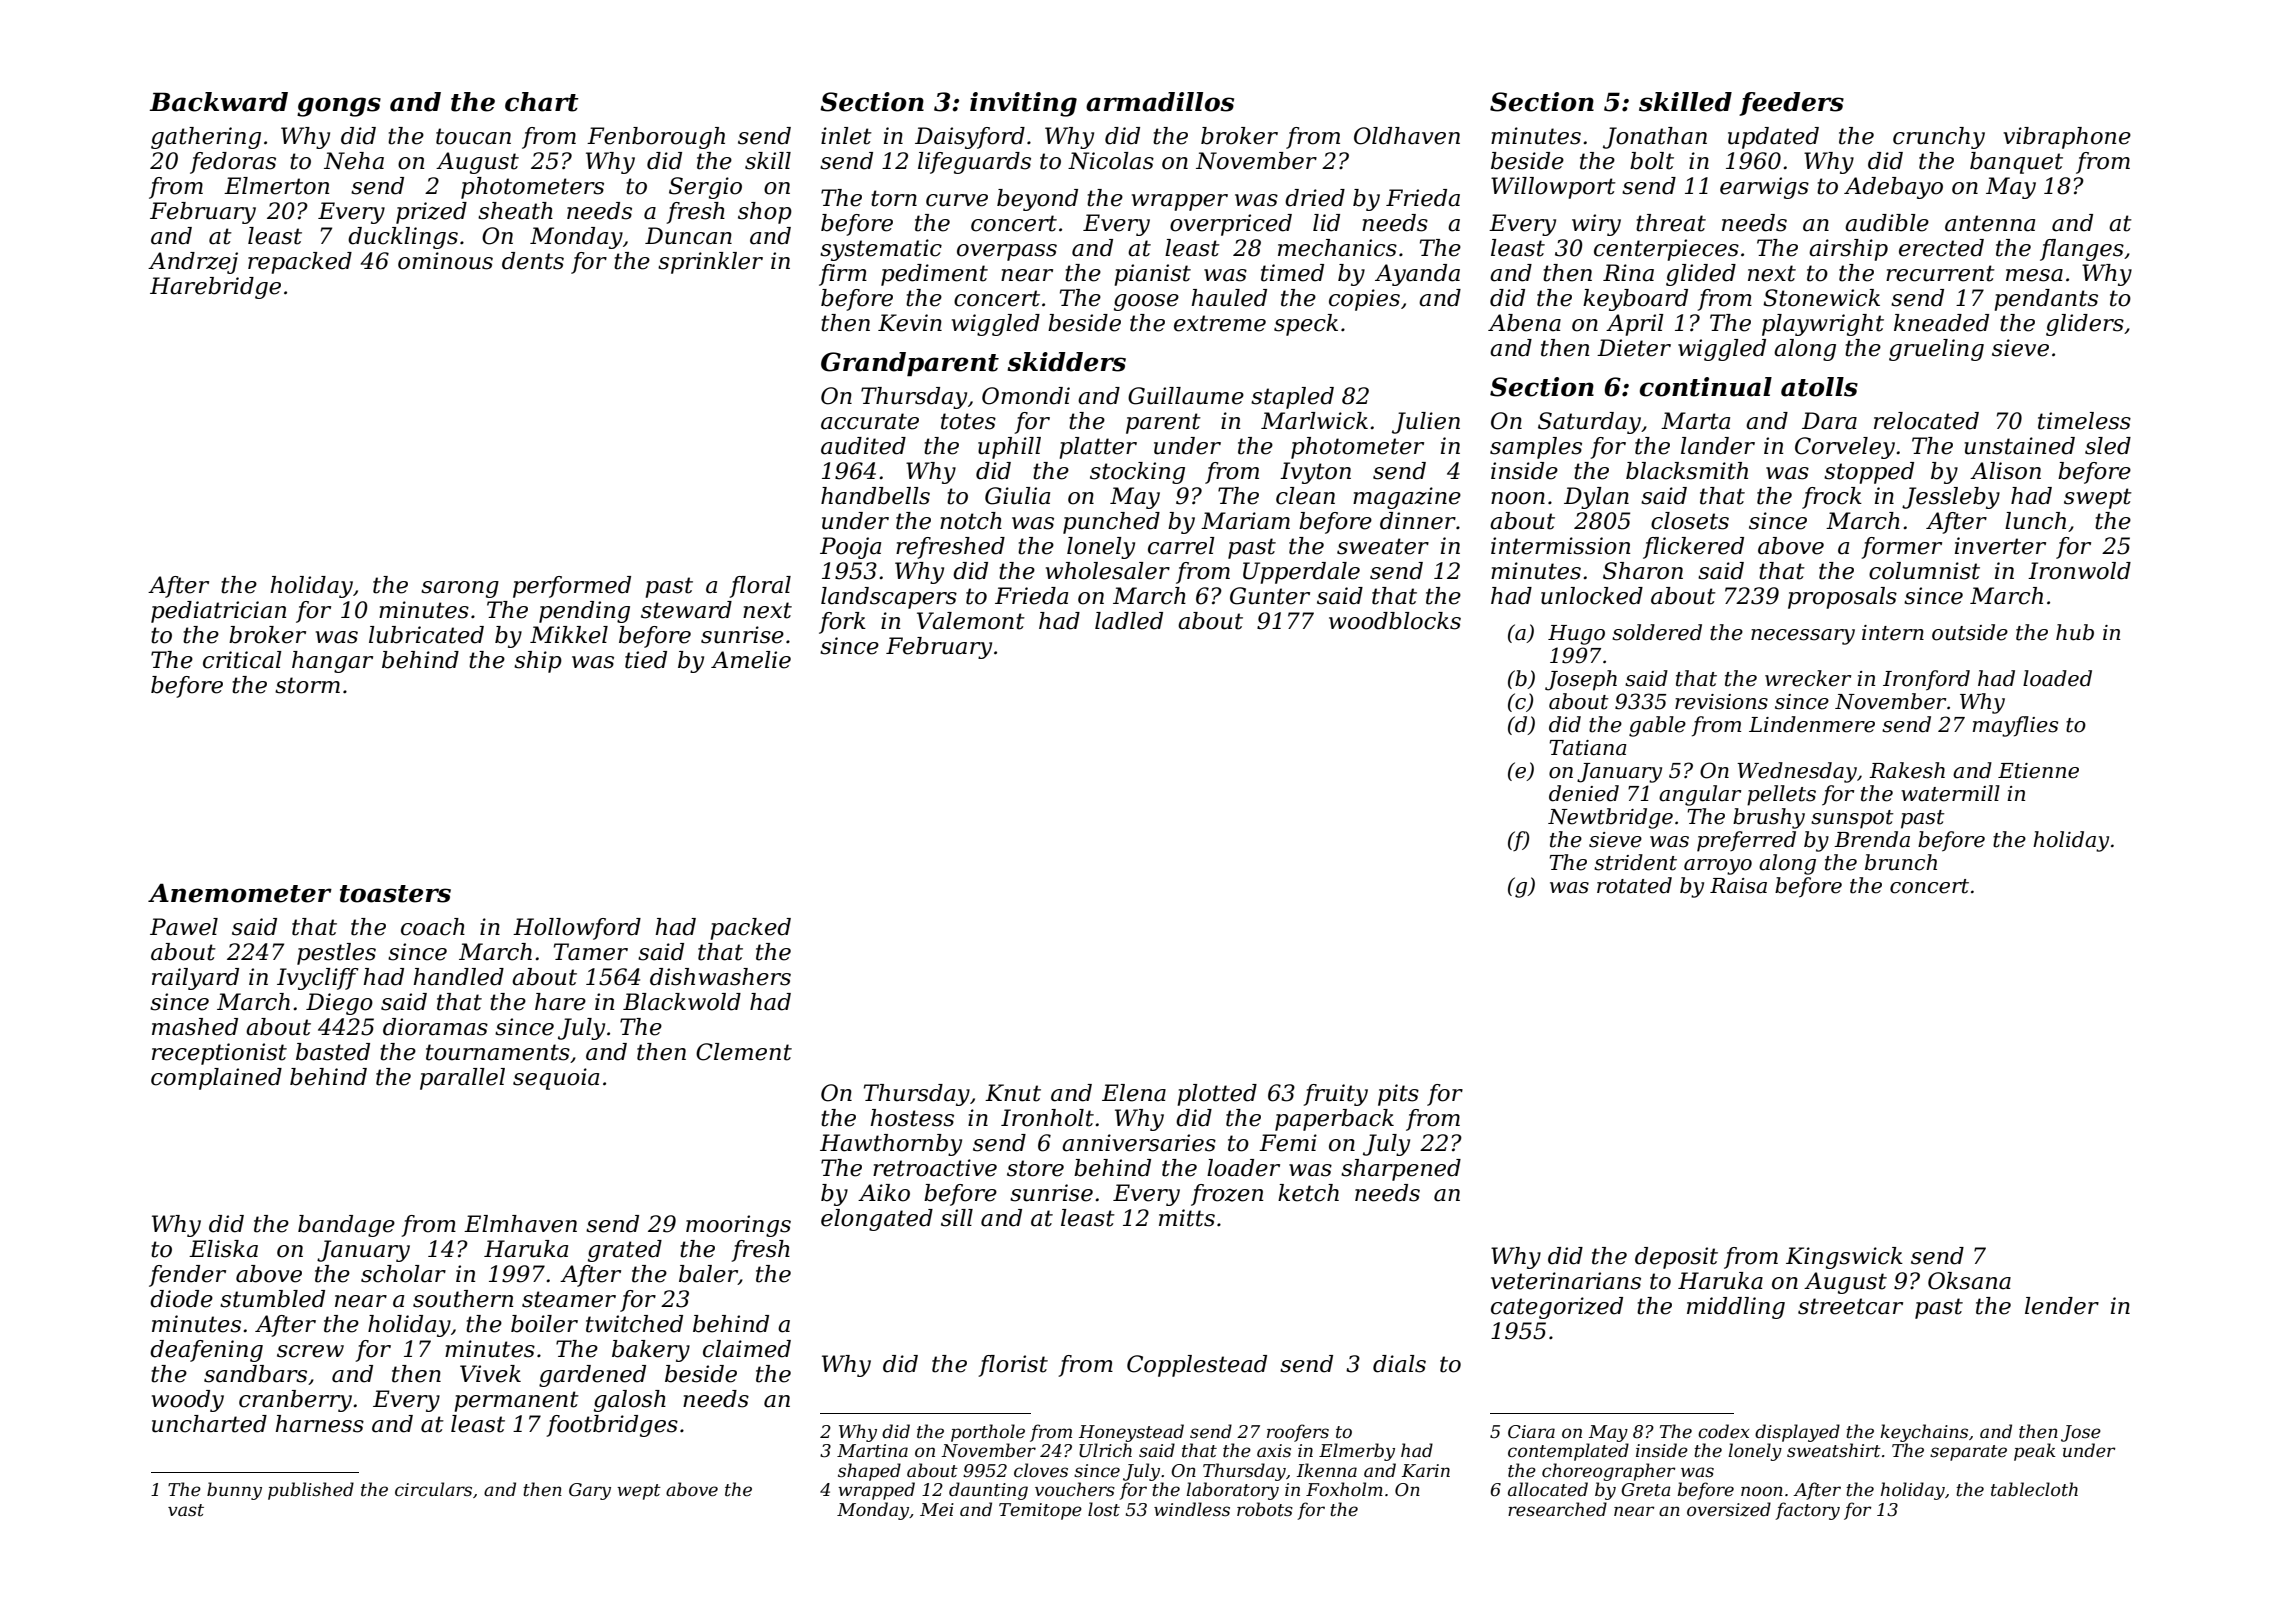 This page has width=2282, height=1614. Describe the element at coordinates (459, 977) in the page. I see `handled` at that location.
